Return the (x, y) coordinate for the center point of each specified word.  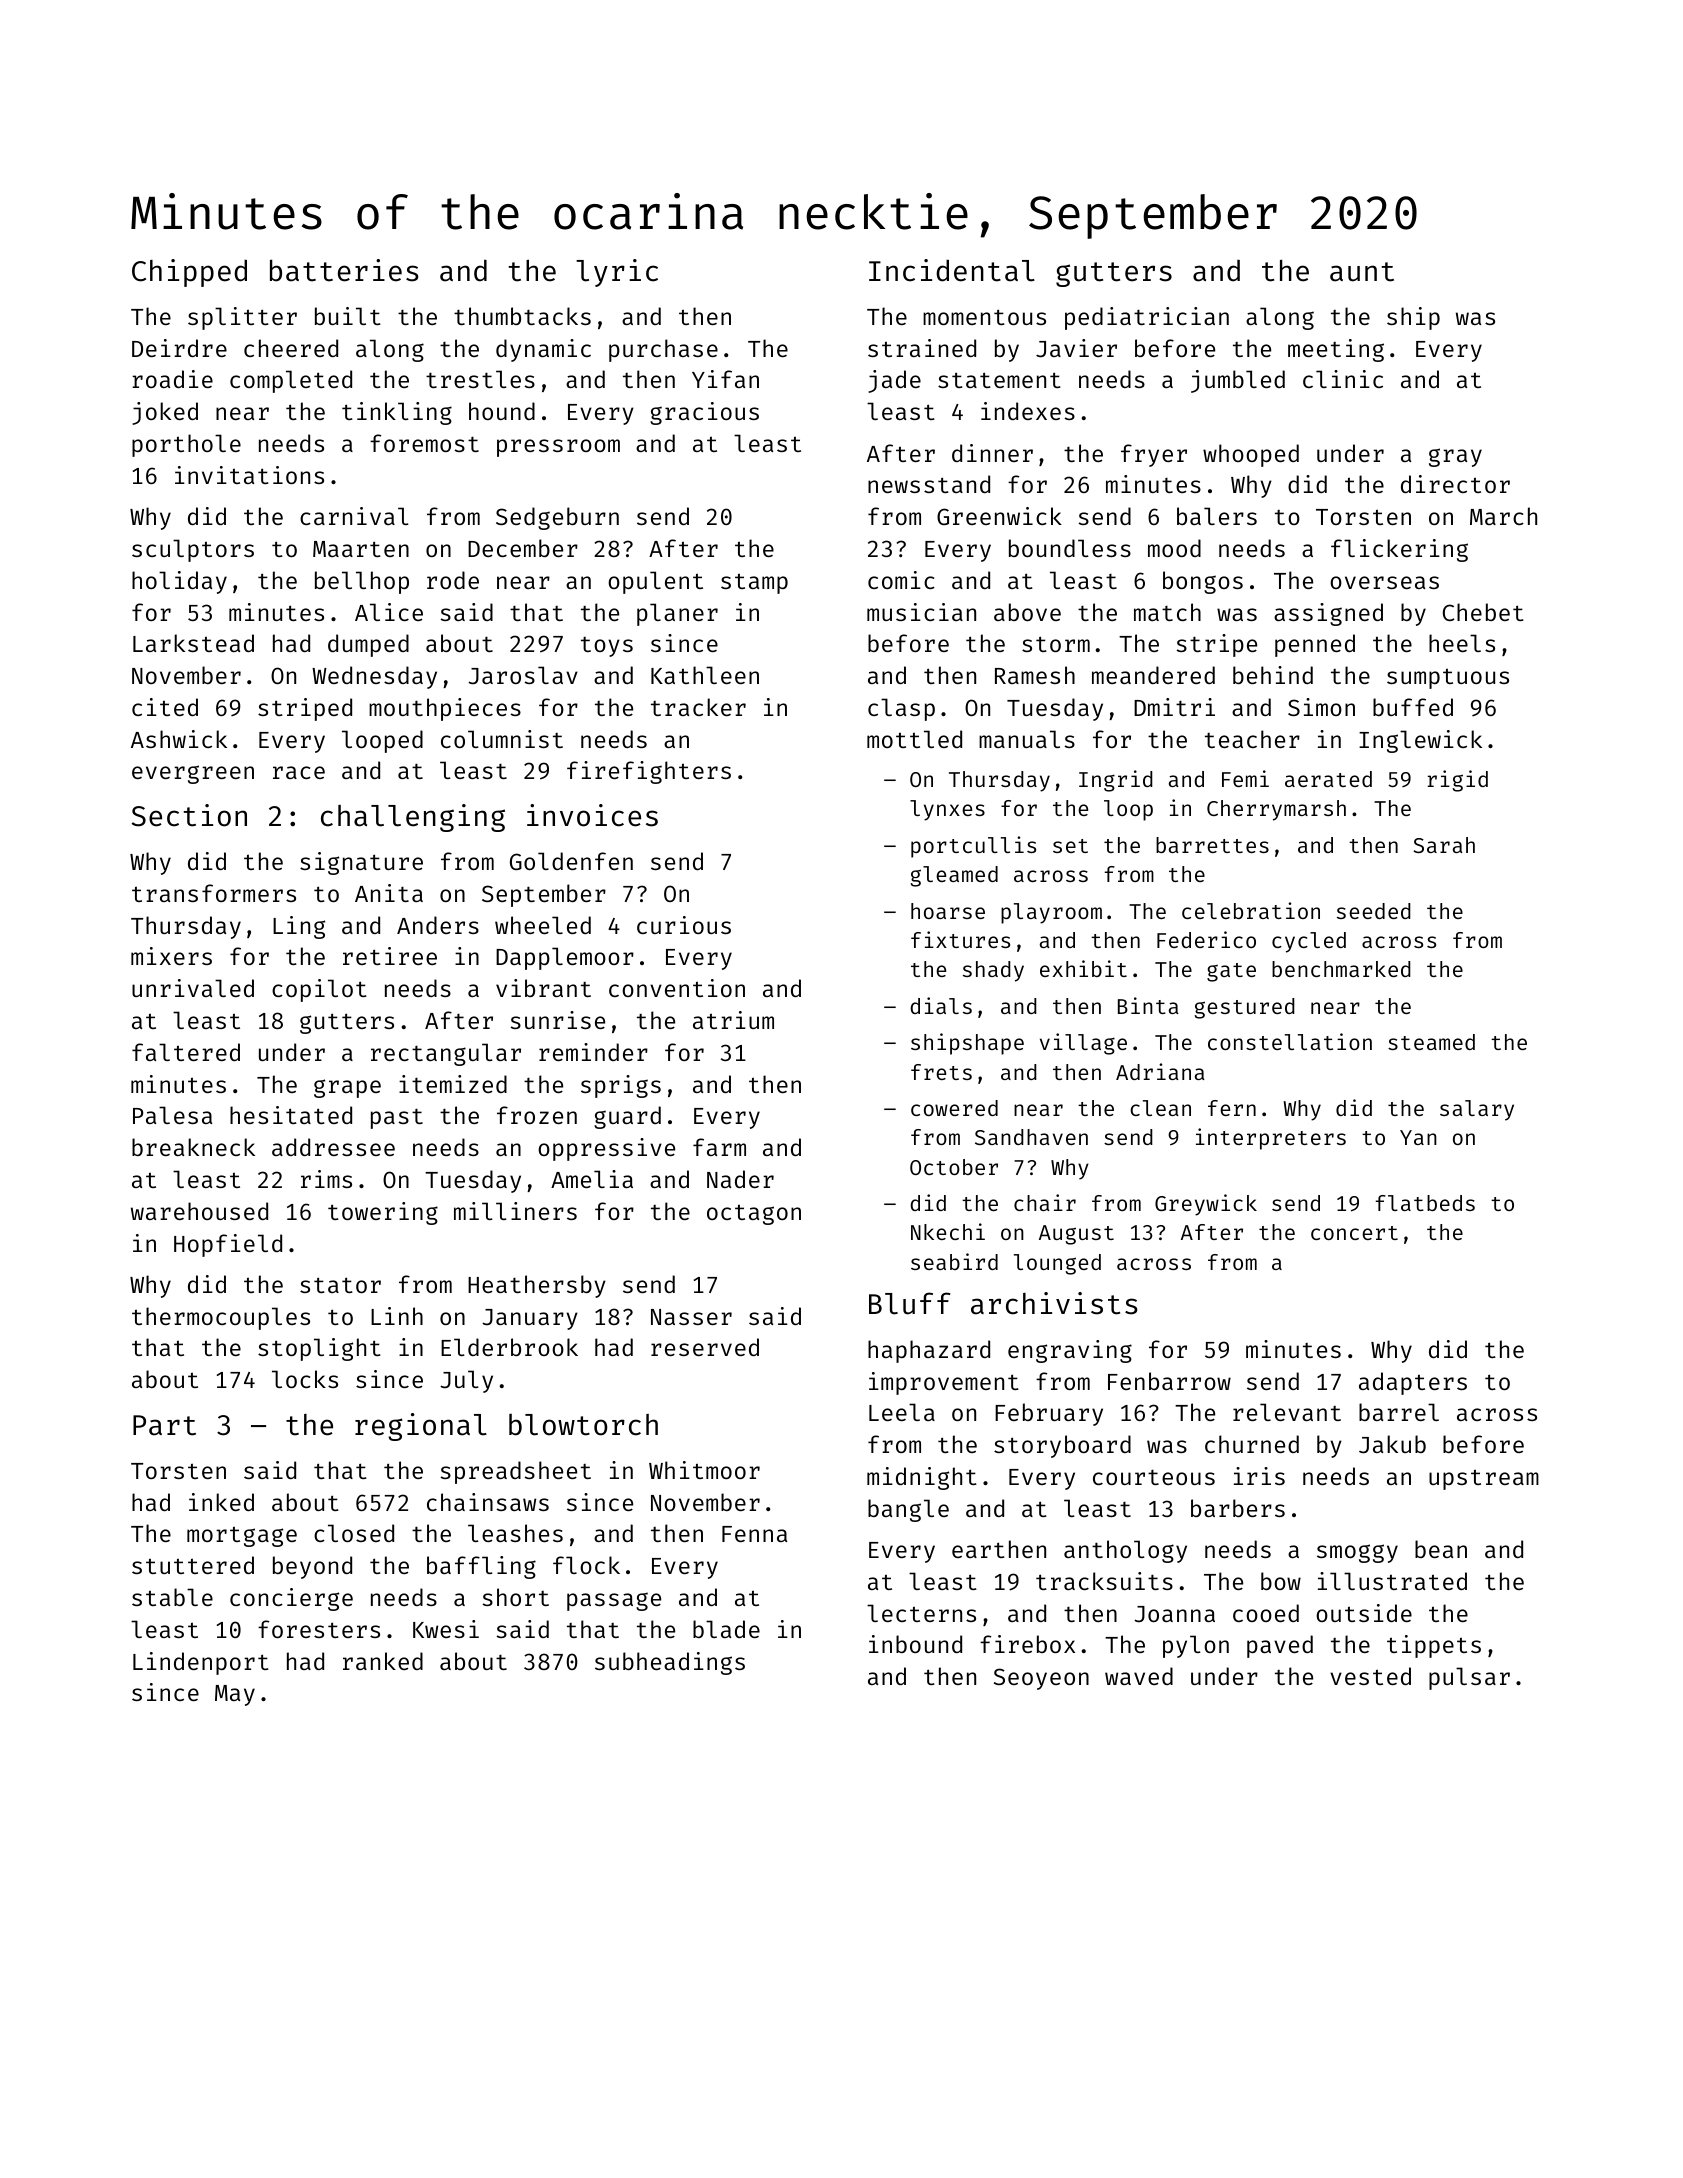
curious (684, 925)
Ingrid (1116, 781)
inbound (915, 1644)
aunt (1362, 272)
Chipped (189, 273)
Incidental (952, 270)
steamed (1431, 1042)
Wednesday (374, 677)
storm (1056, 644)
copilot (319, 990)
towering (383, 1213)
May (235, 1695)
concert (1354, 1233)
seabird (954, 1261)
